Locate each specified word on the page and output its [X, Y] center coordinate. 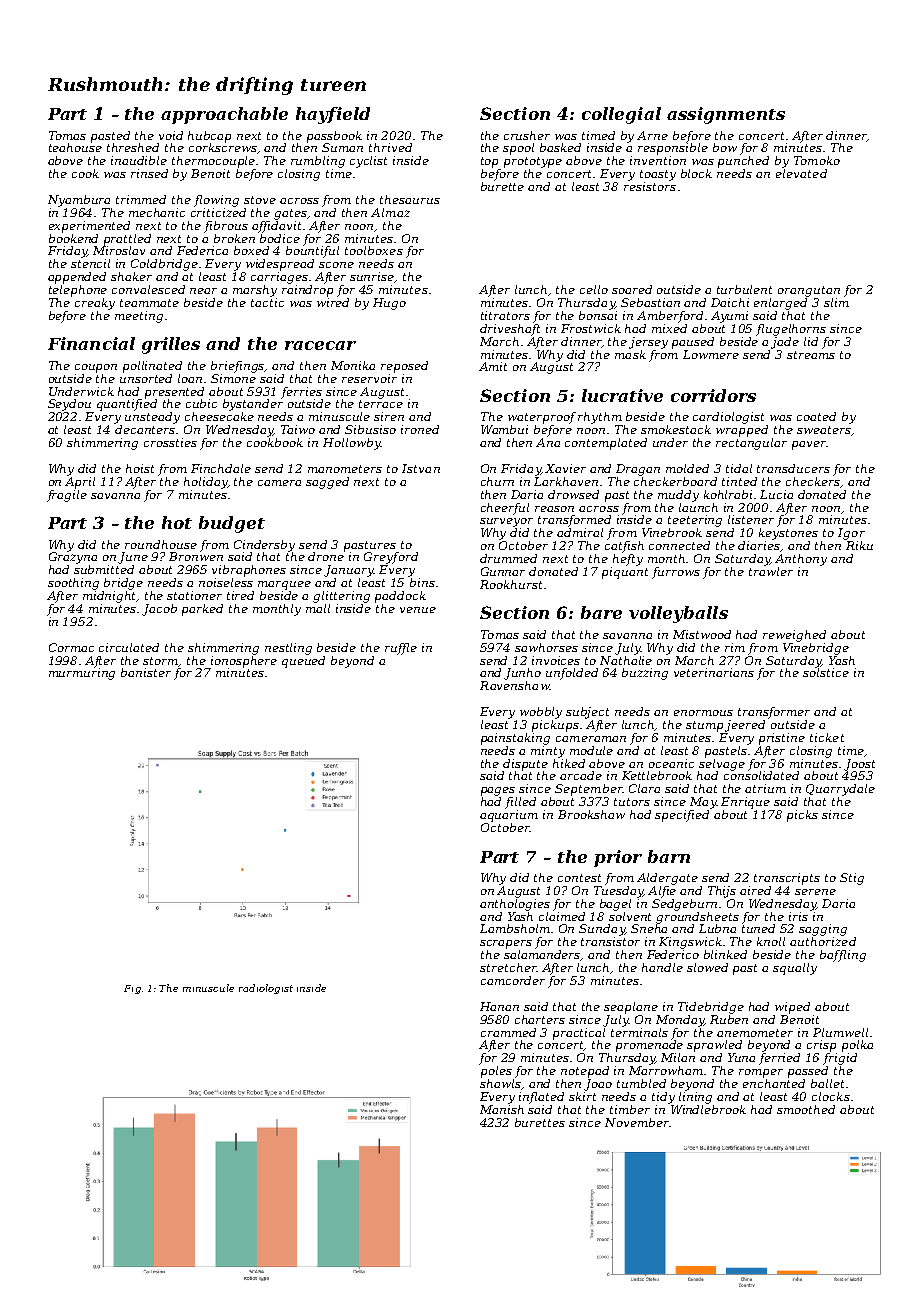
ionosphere [244, 662]
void [171, 135]
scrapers [506, 944]
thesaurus [410, 199]
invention [658, 160]
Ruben [729, 1019]
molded [687, 468]
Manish [502, 1109]
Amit [493, 366]
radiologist [266, 989]
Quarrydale [840, 790]
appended [77, 278]
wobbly [541, 713]
